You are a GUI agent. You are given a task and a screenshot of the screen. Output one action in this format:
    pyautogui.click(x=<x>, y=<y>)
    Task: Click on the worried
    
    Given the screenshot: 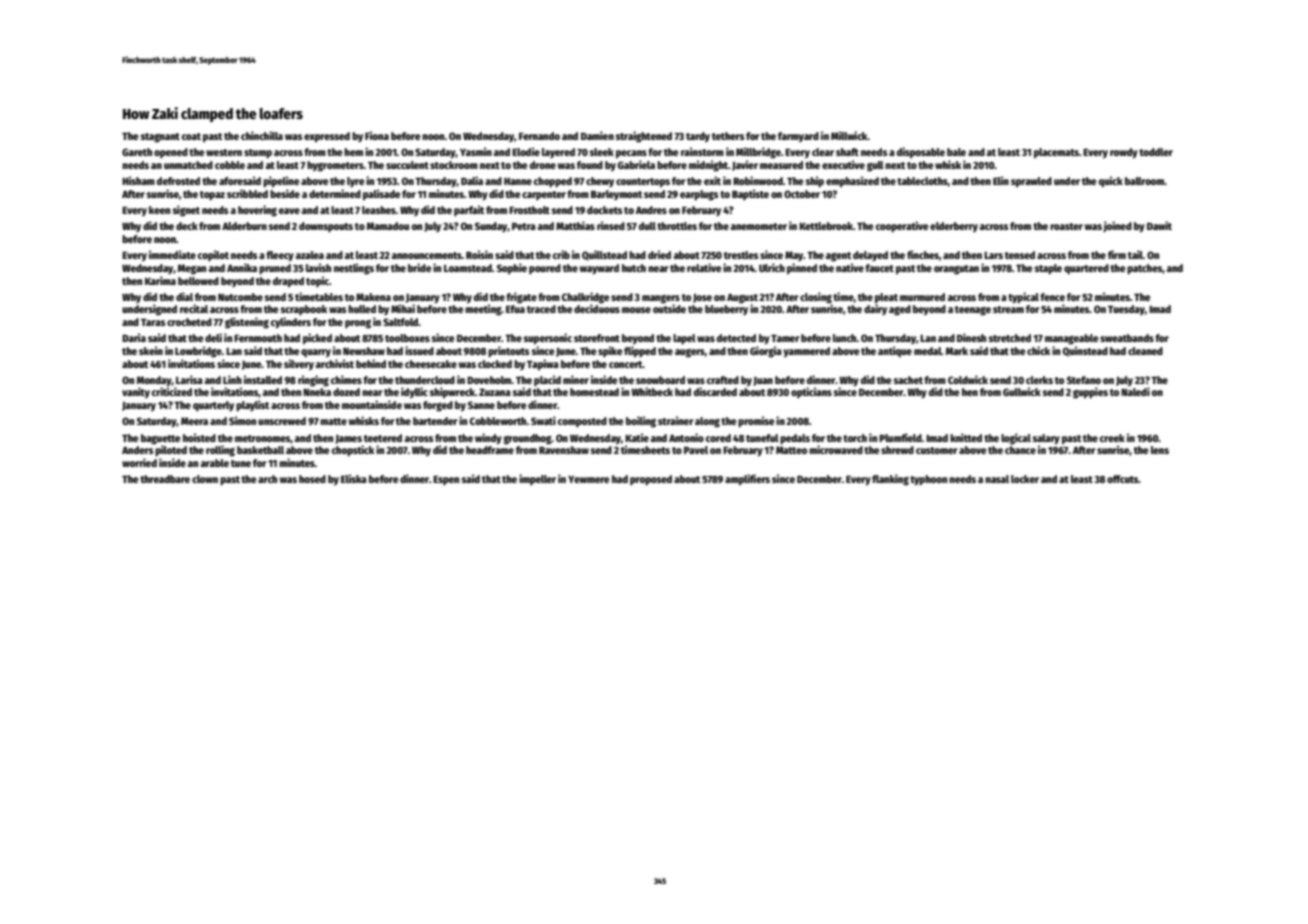 What is the action you would take?
    pyautogui.click(x=139, y=462)
